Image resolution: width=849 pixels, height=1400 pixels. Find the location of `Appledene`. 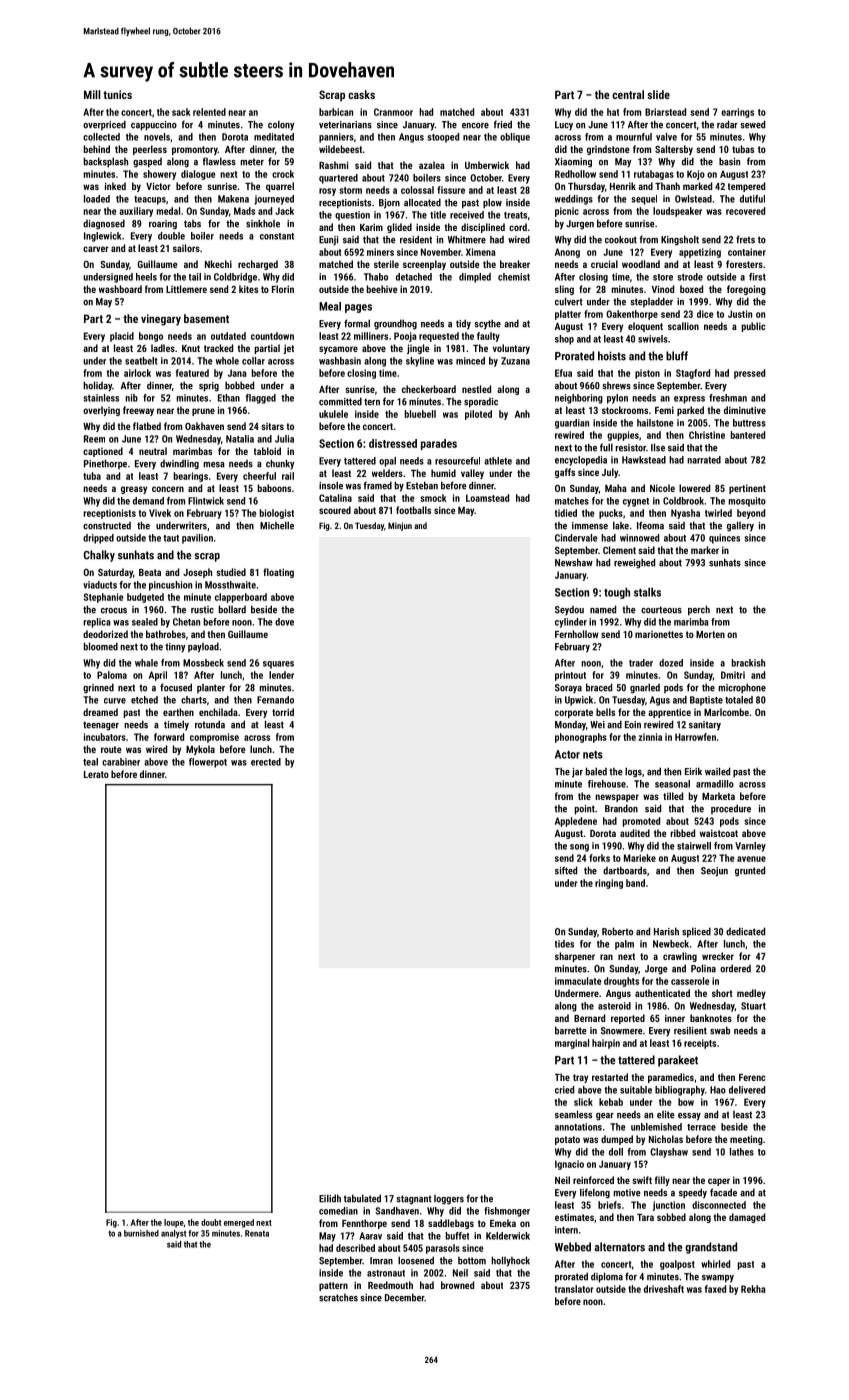

Appledene is located at coordinates (576, 822).
